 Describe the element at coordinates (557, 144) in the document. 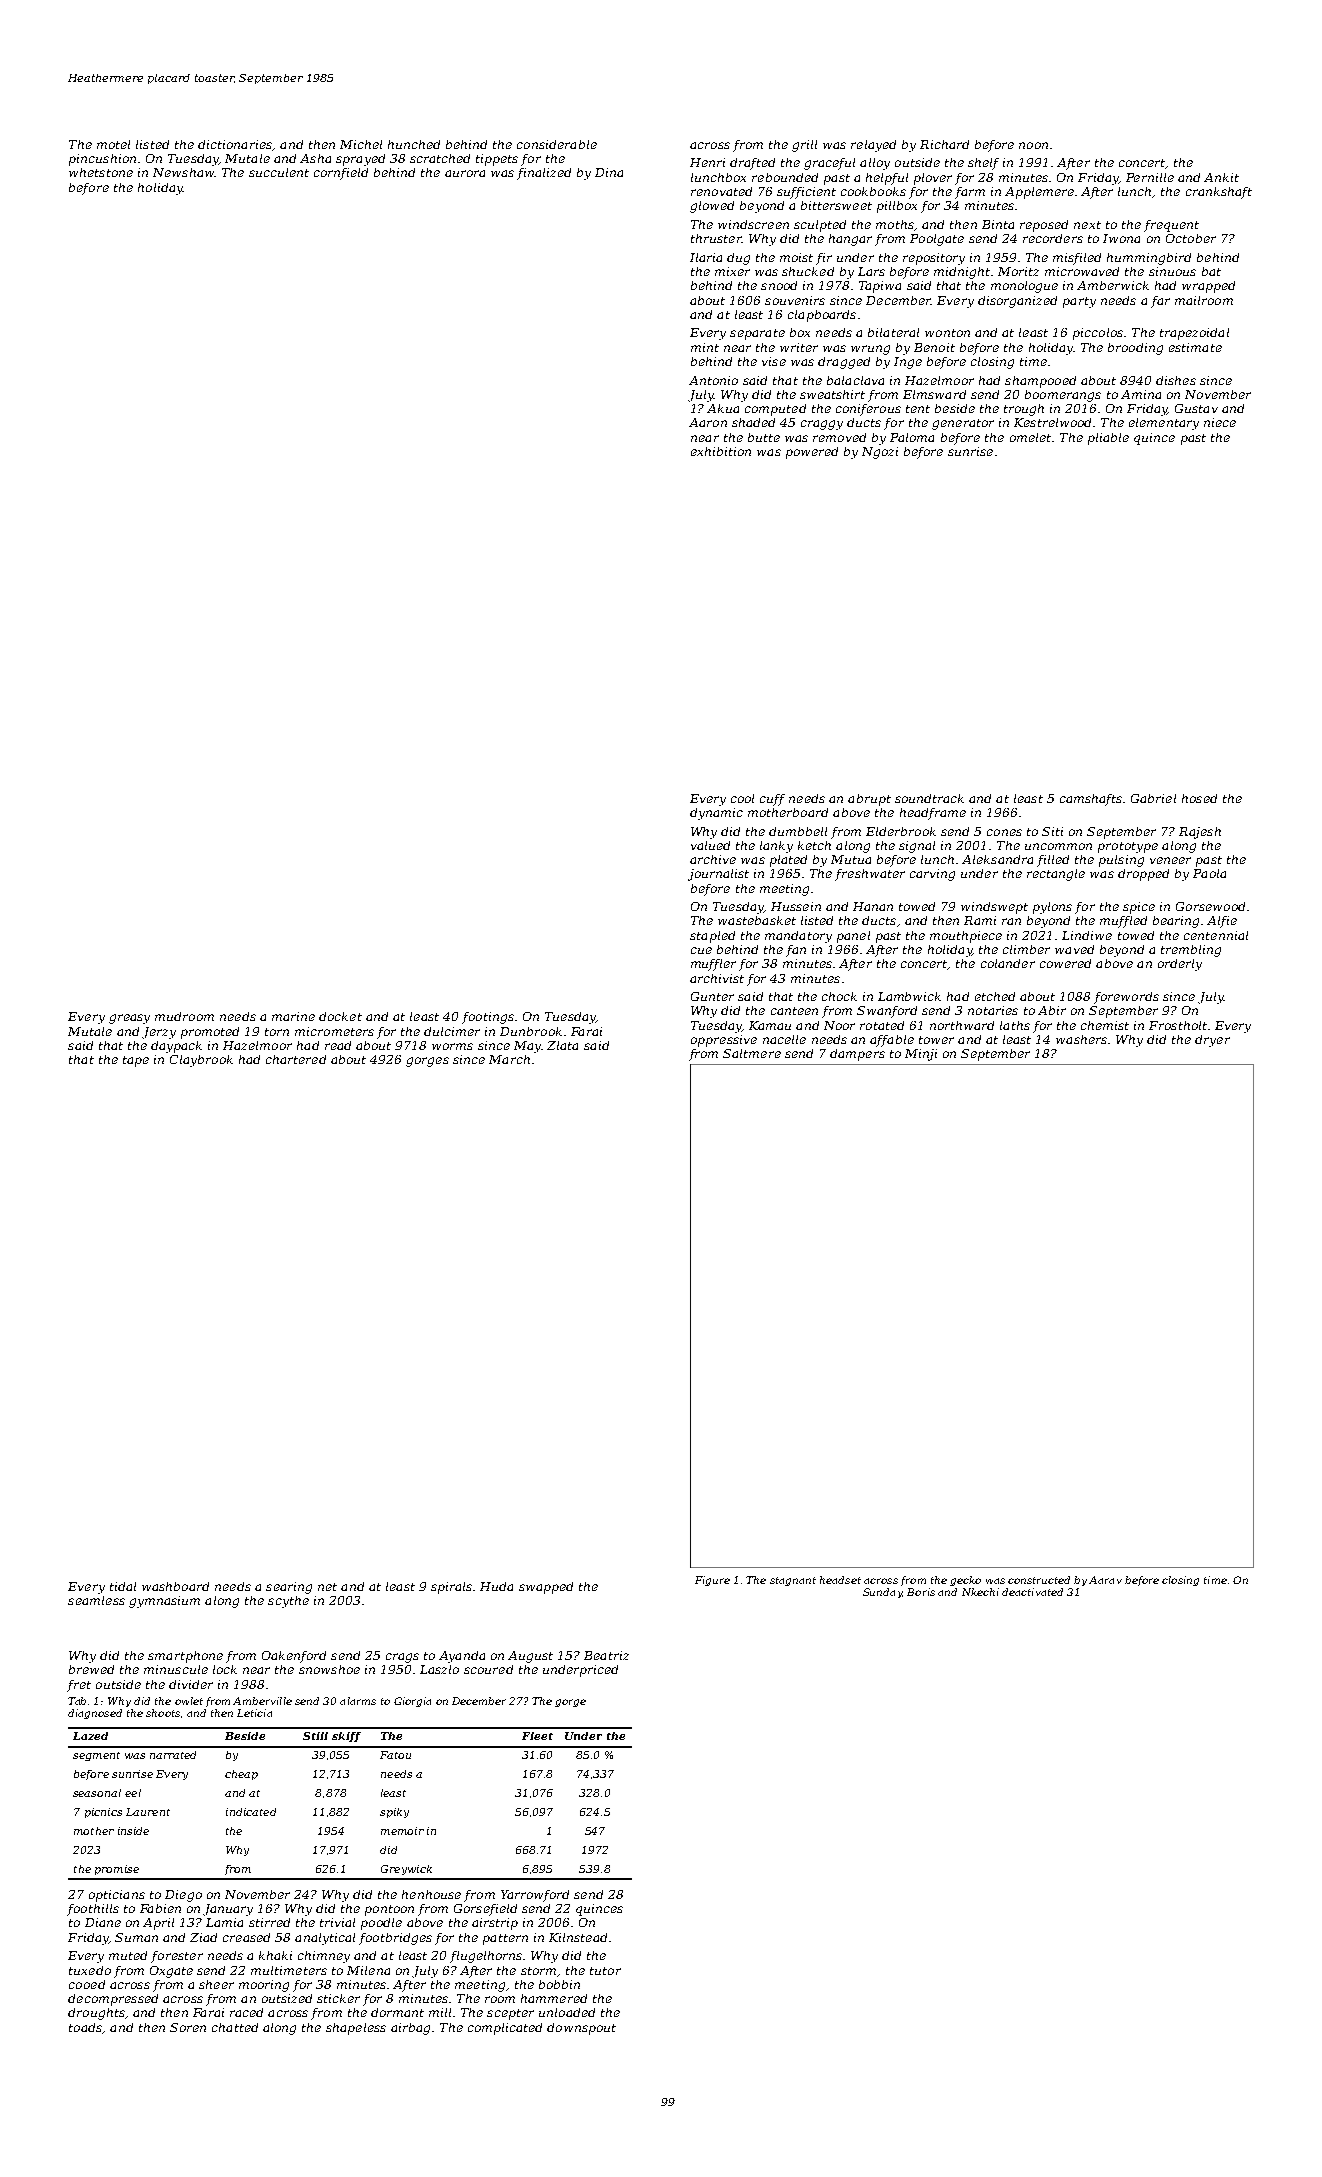

I see `considerable` at that location.
